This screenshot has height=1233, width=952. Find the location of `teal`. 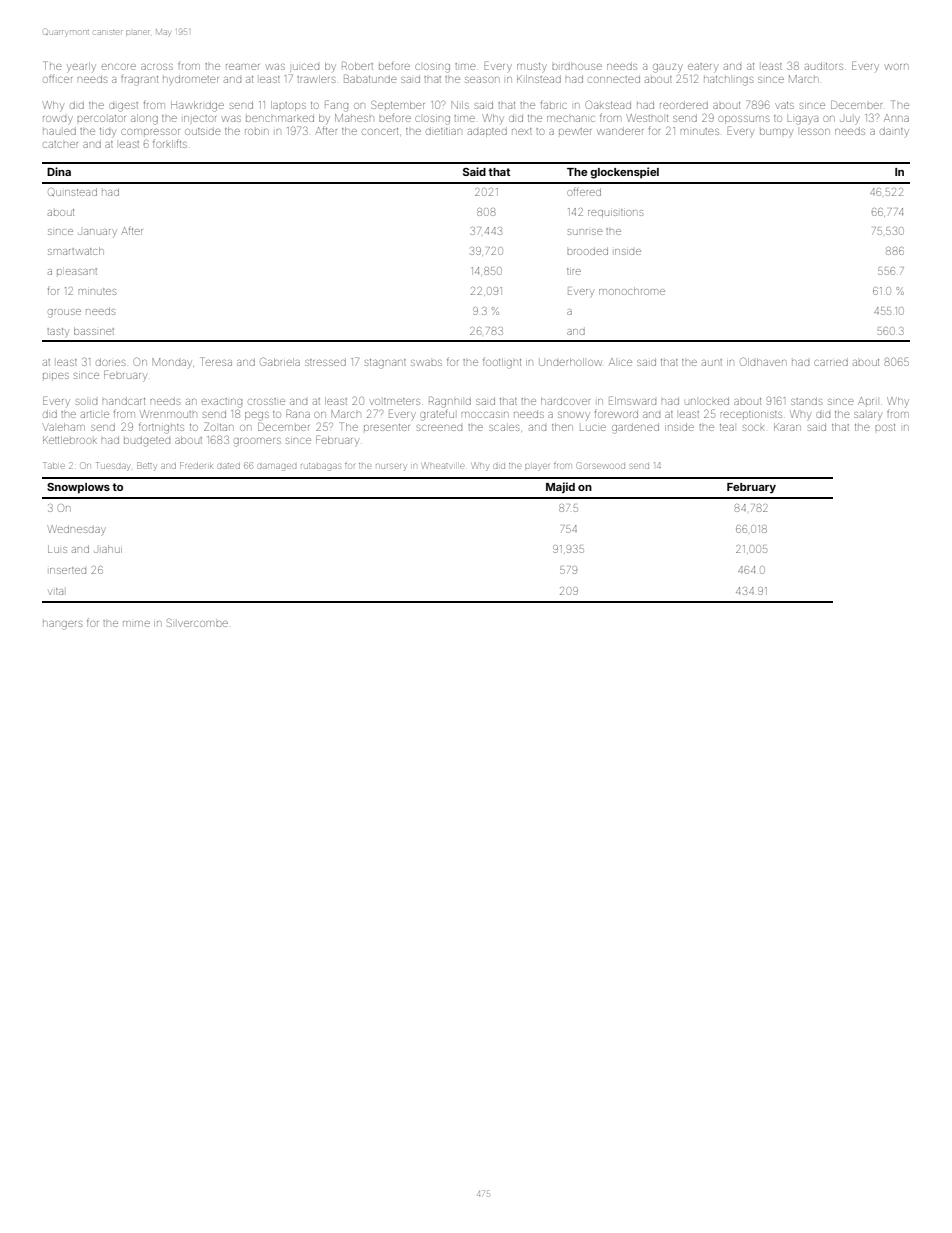

teal is located at coordinates (727, 427).
